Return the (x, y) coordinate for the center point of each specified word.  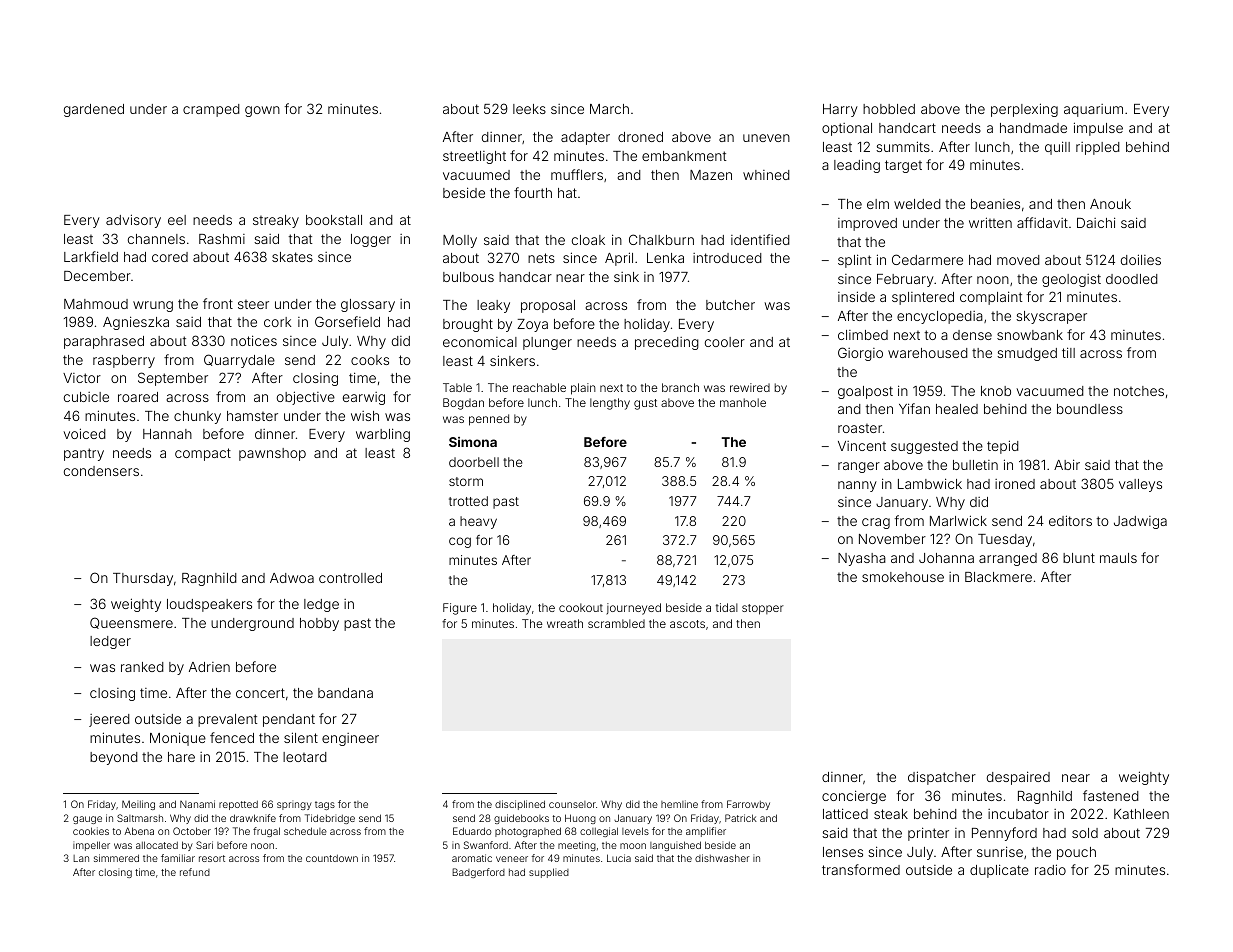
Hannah (167, 434)
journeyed (633, 609)
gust (645, 404)
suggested (924, 447)
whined (766, 175)
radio (1050, 869)
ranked (142, 667)
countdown (332, 858)
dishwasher (722, 858)
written (990, 222)
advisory (133, 221)
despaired (1018, 778)
